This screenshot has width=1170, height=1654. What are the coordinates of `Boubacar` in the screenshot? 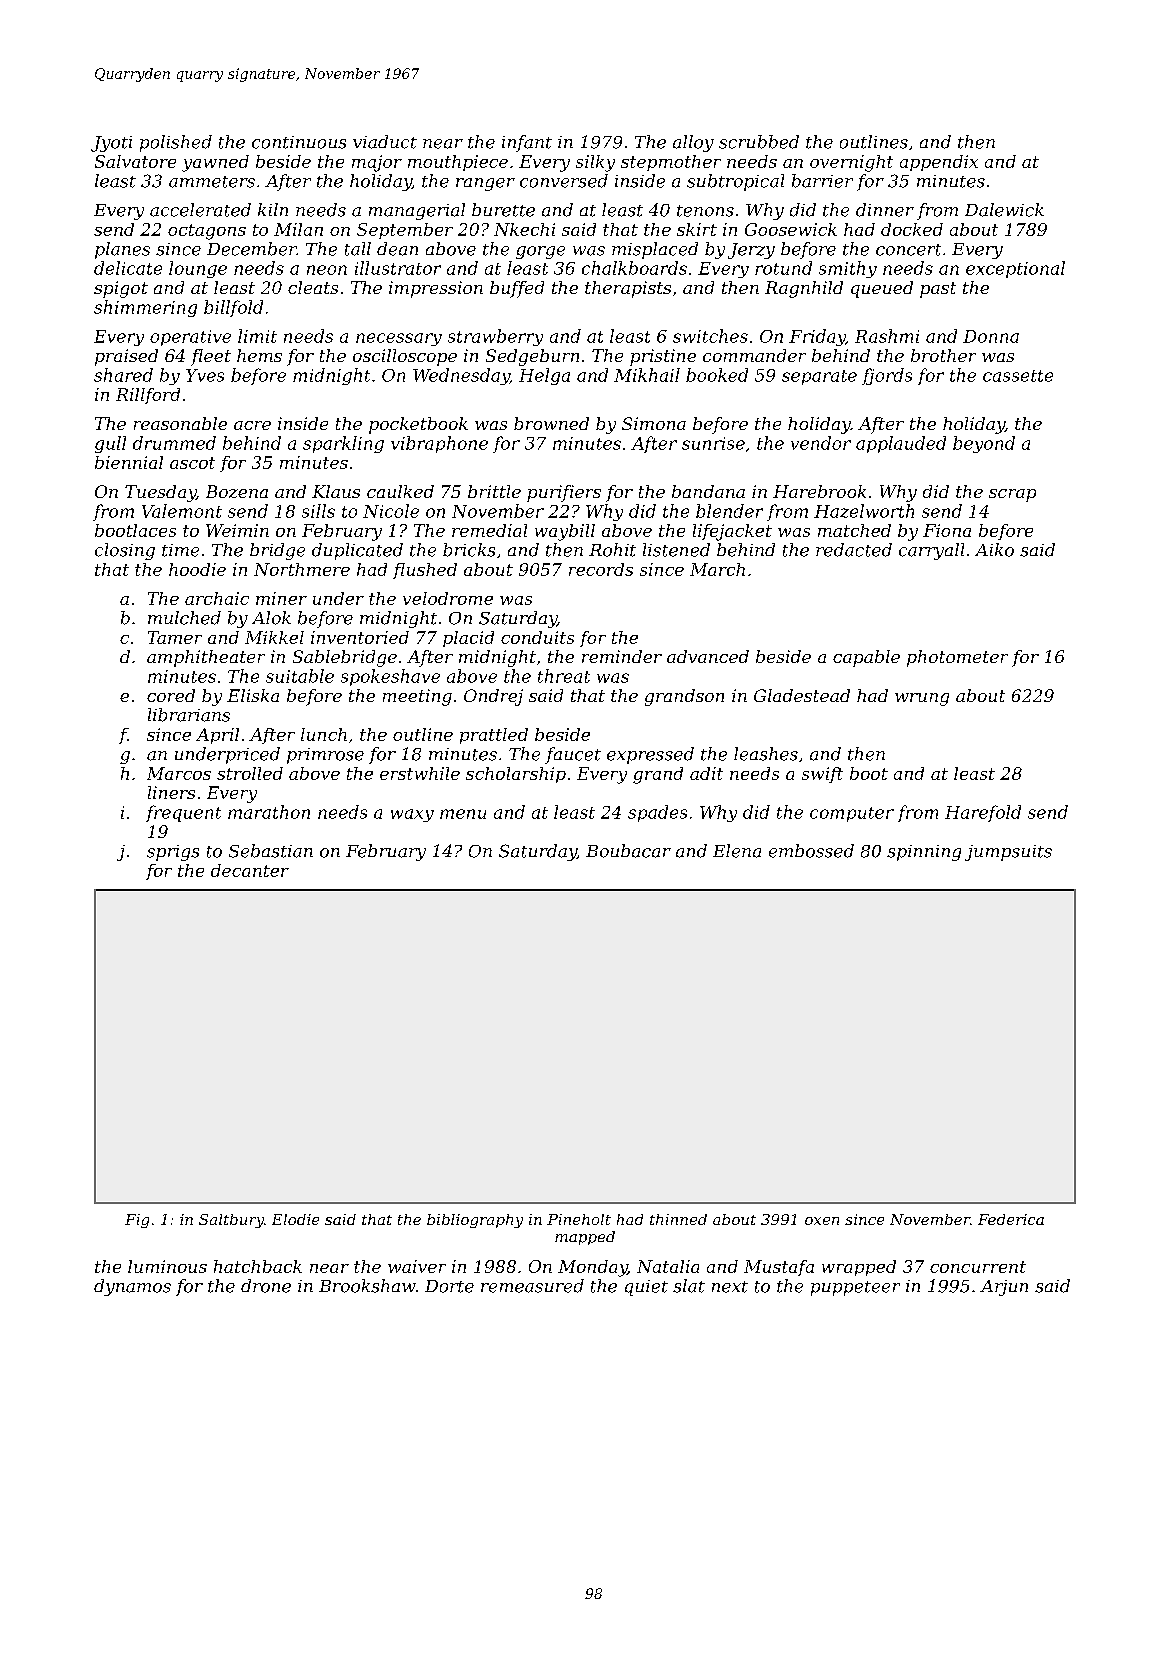 It's located at (628, 851).
